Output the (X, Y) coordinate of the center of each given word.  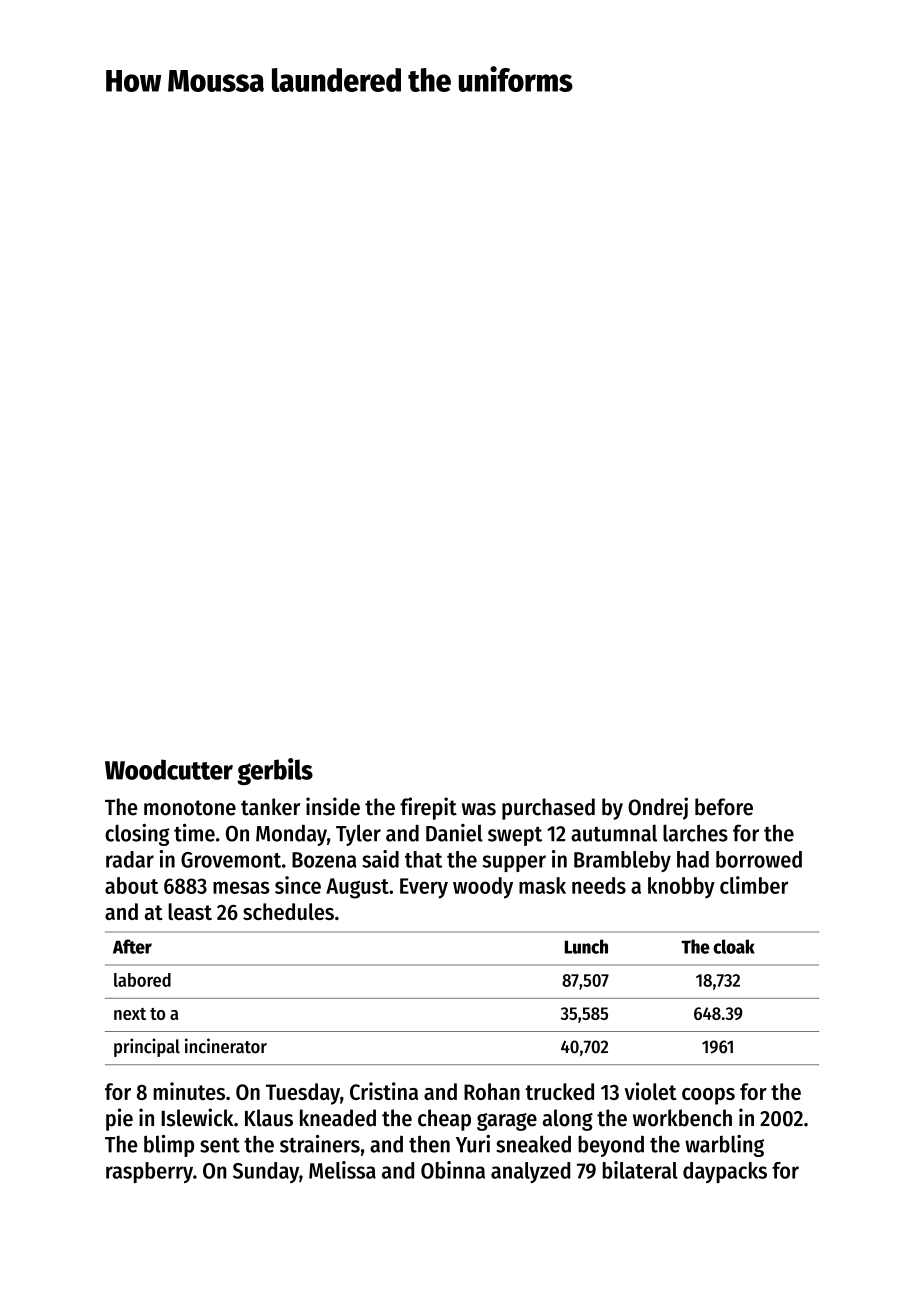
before (724, 807)
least (190, 911)
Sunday (266, 1172)
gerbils (275, 771)
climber (754, 885)
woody (483, 888)
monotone (190, 808)
